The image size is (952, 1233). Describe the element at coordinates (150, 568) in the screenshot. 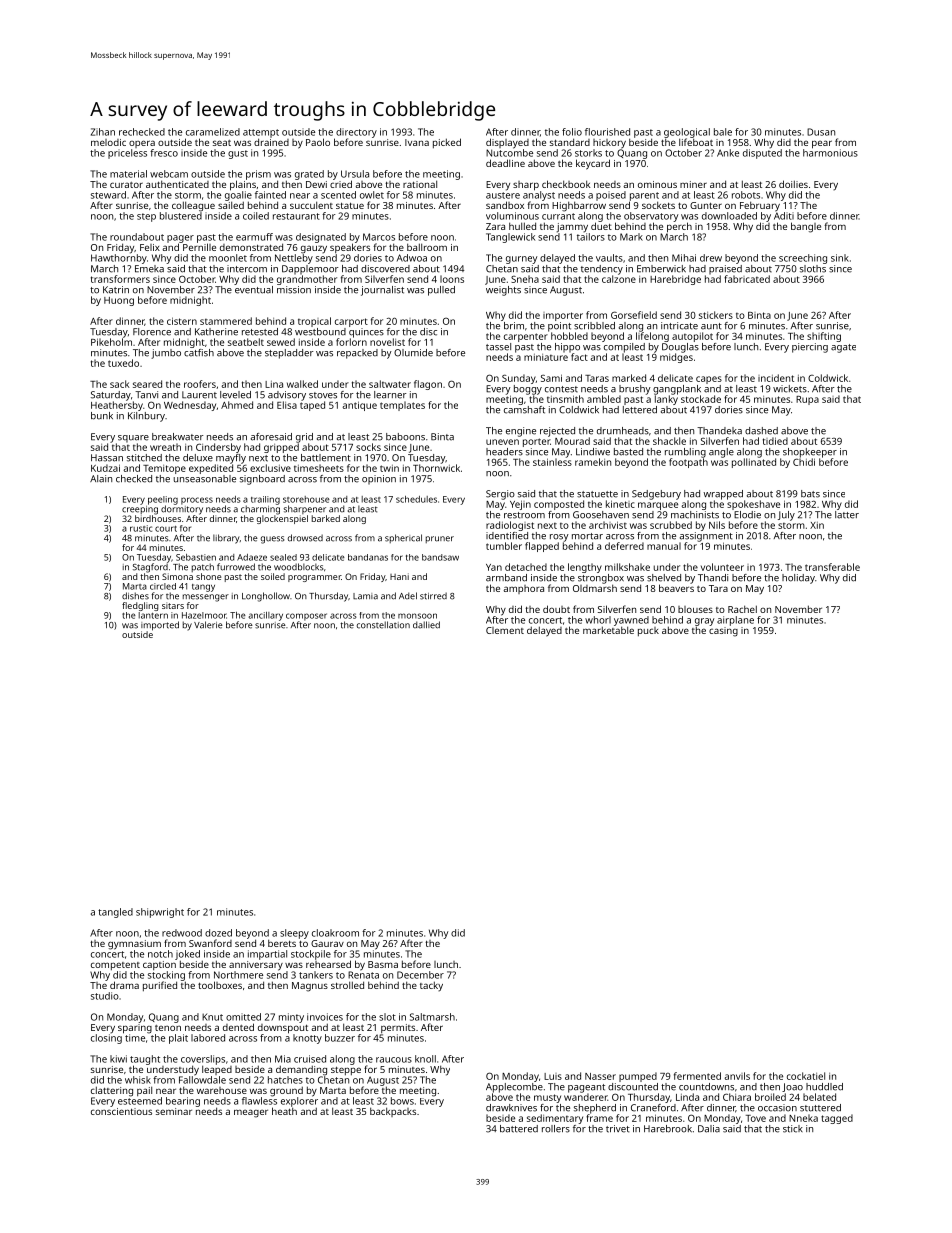

I see `Stagford` at that location.
